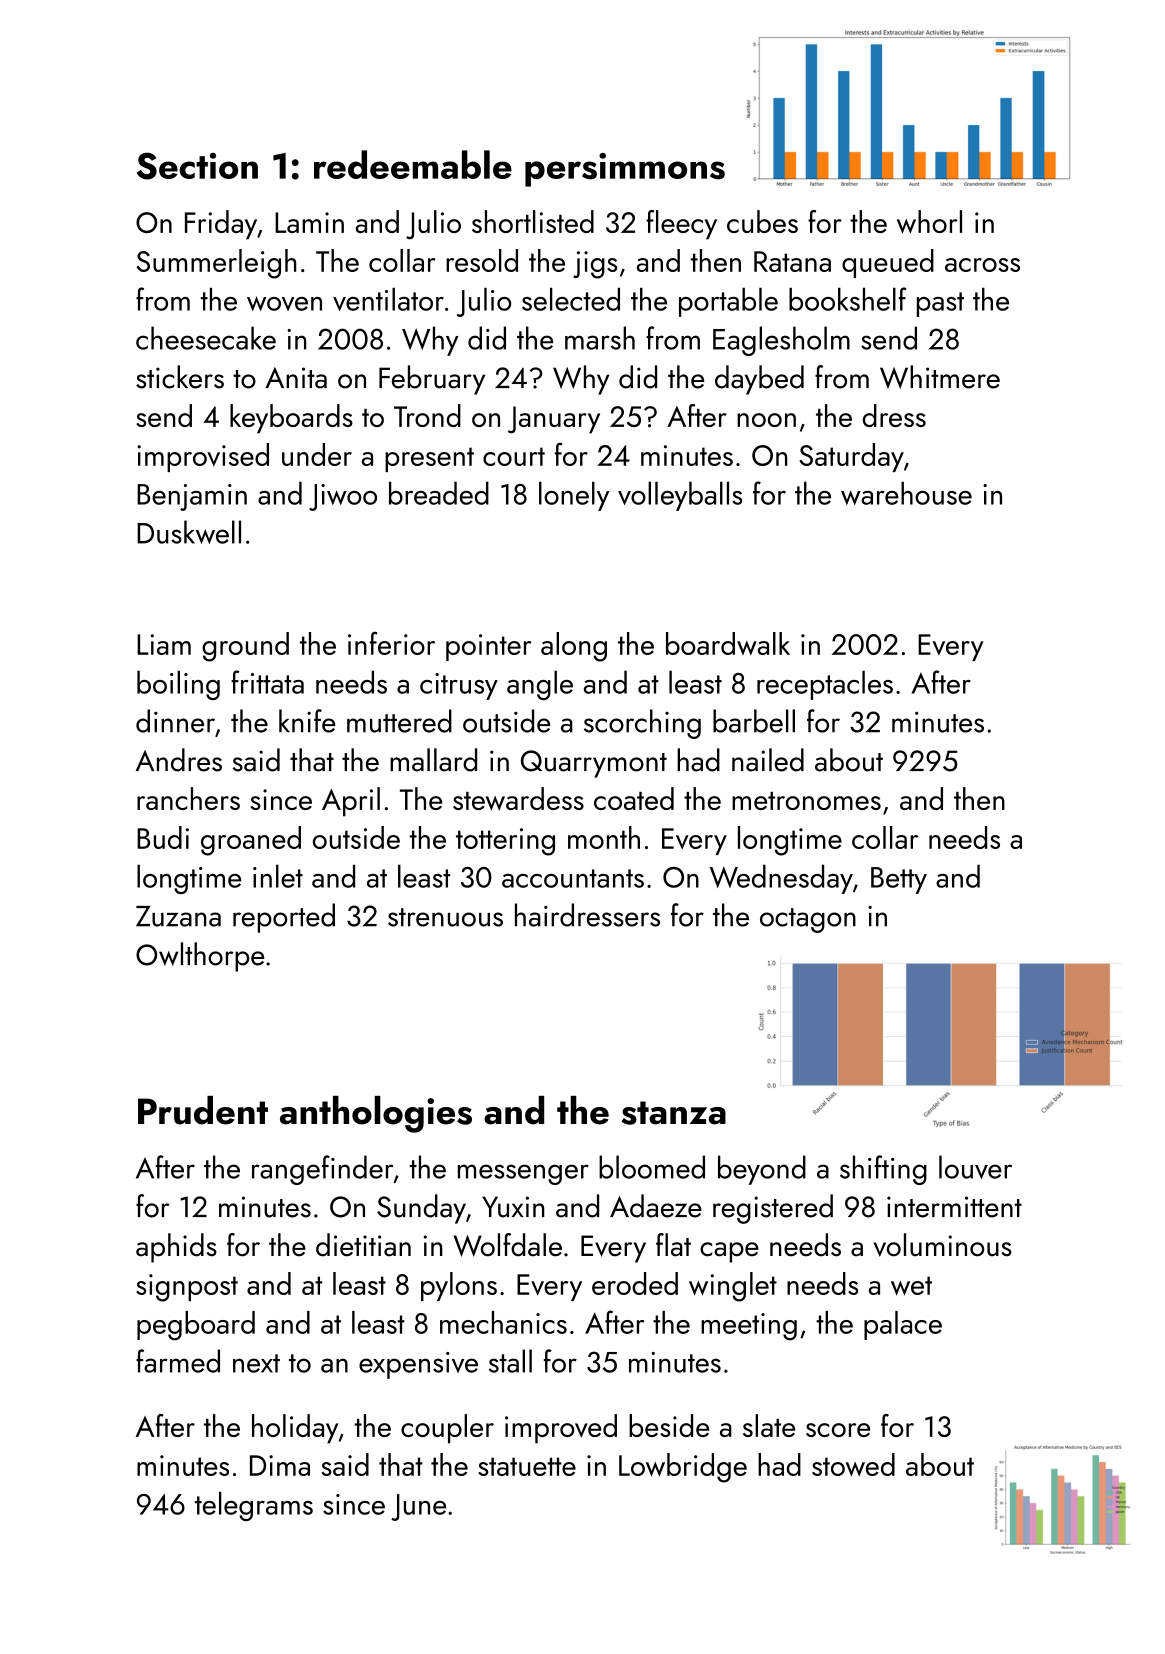 The image size is (1165, 1654). What do you see at coordinates (806, 801) in the page?
I see `metronomes` at bounding box center [806, 801].
